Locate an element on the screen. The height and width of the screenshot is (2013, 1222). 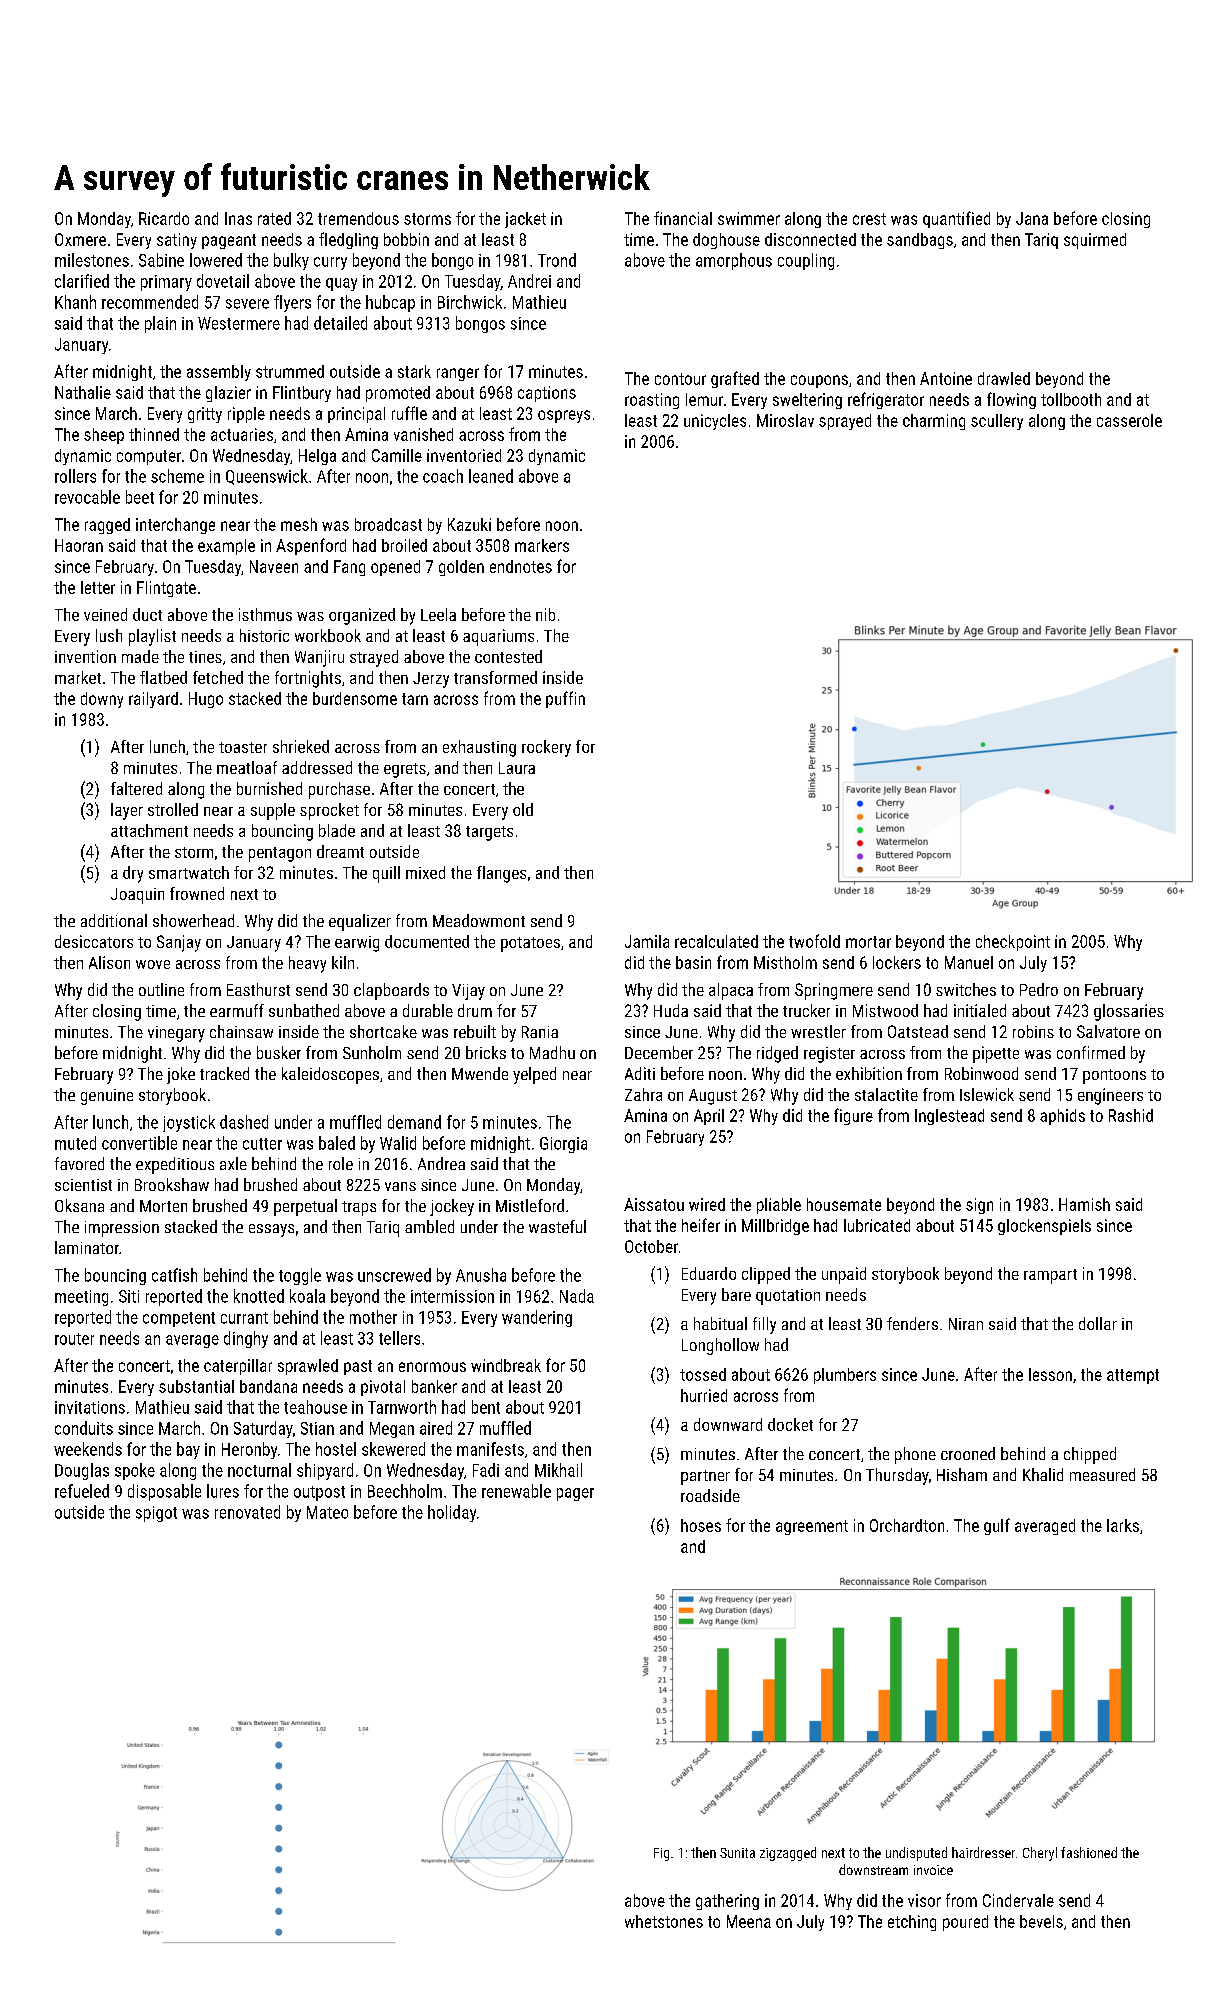
whetstones is located at coordinates (664, 1921).
